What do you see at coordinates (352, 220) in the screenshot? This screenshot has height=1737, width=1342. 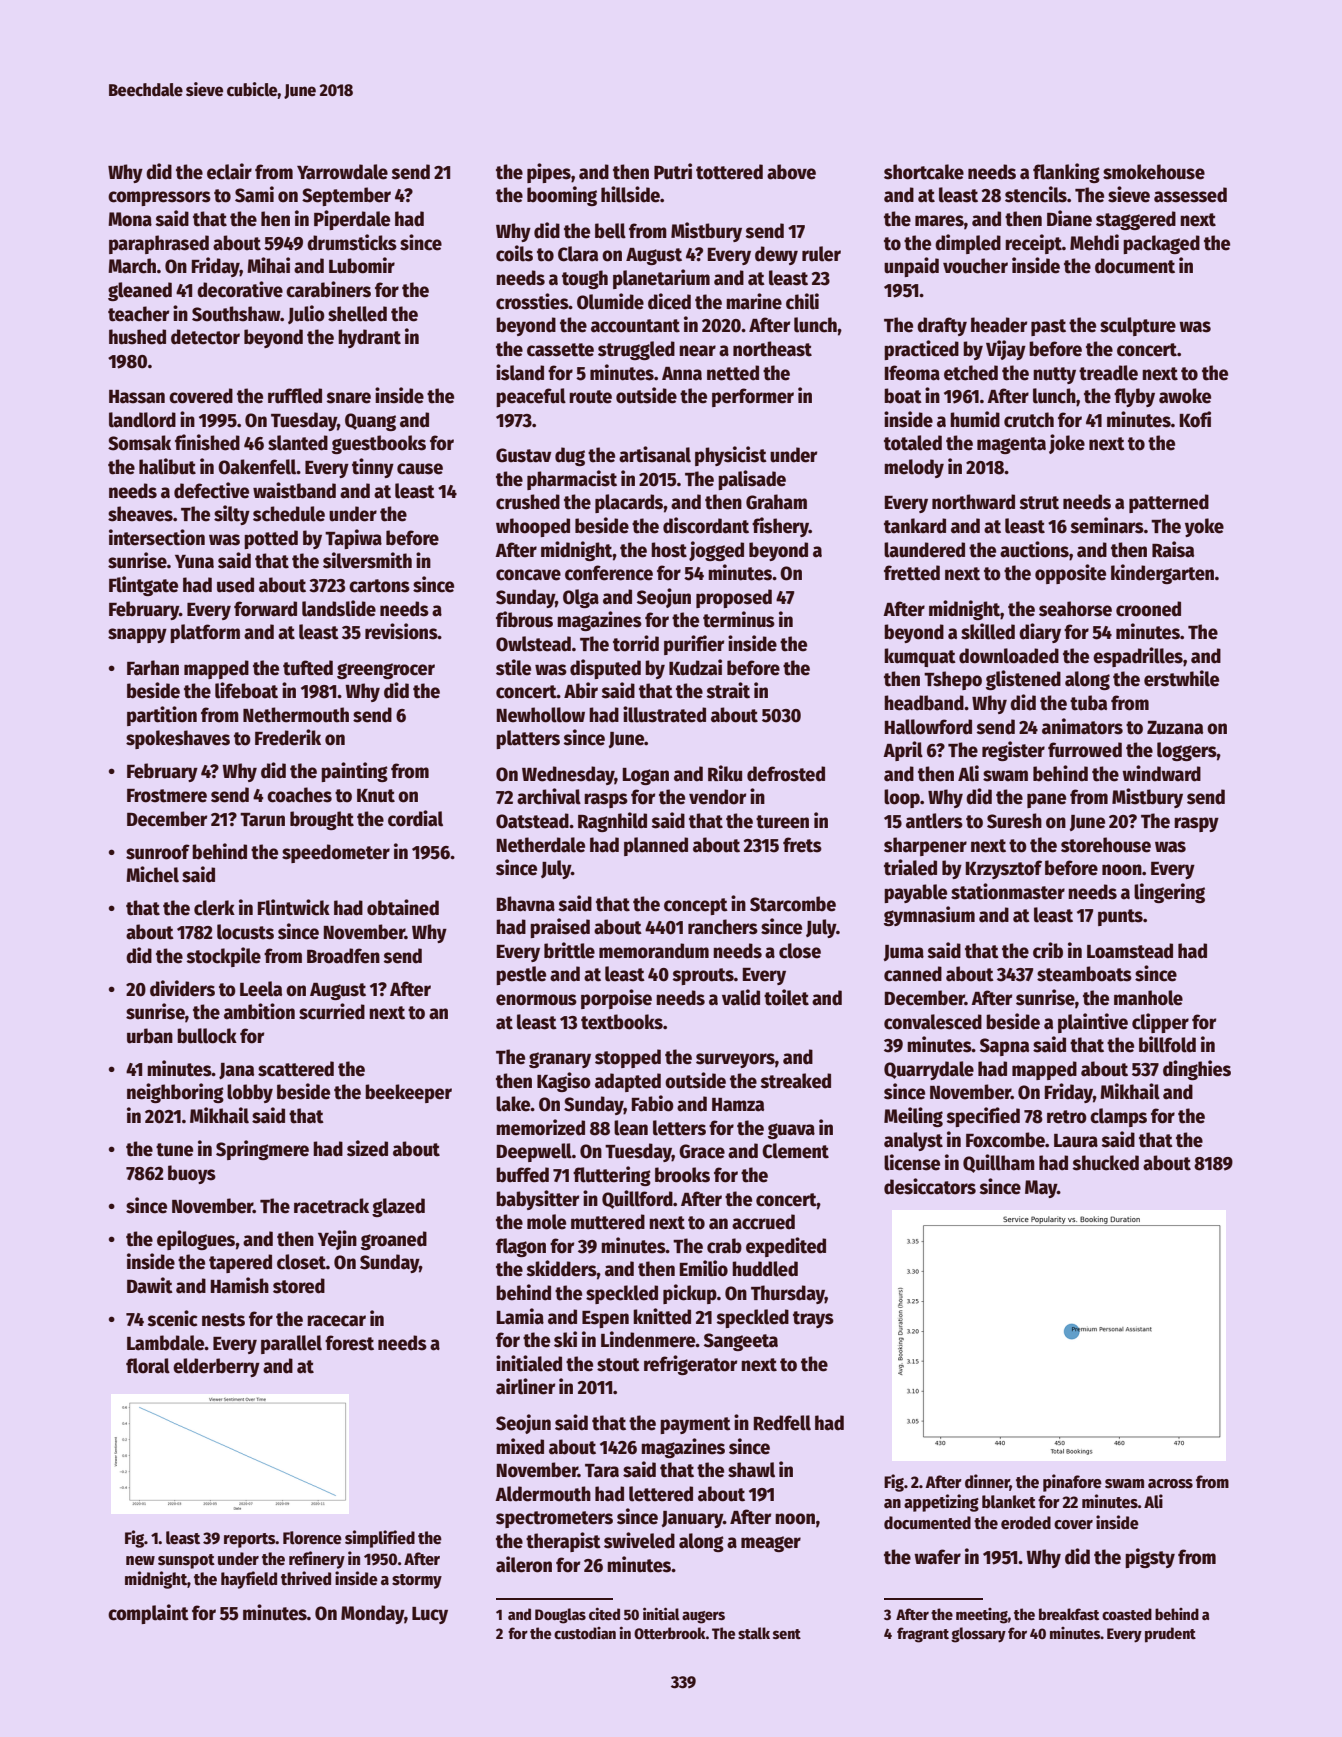 I see `Piperdale` at bounding box center [352, 220].
